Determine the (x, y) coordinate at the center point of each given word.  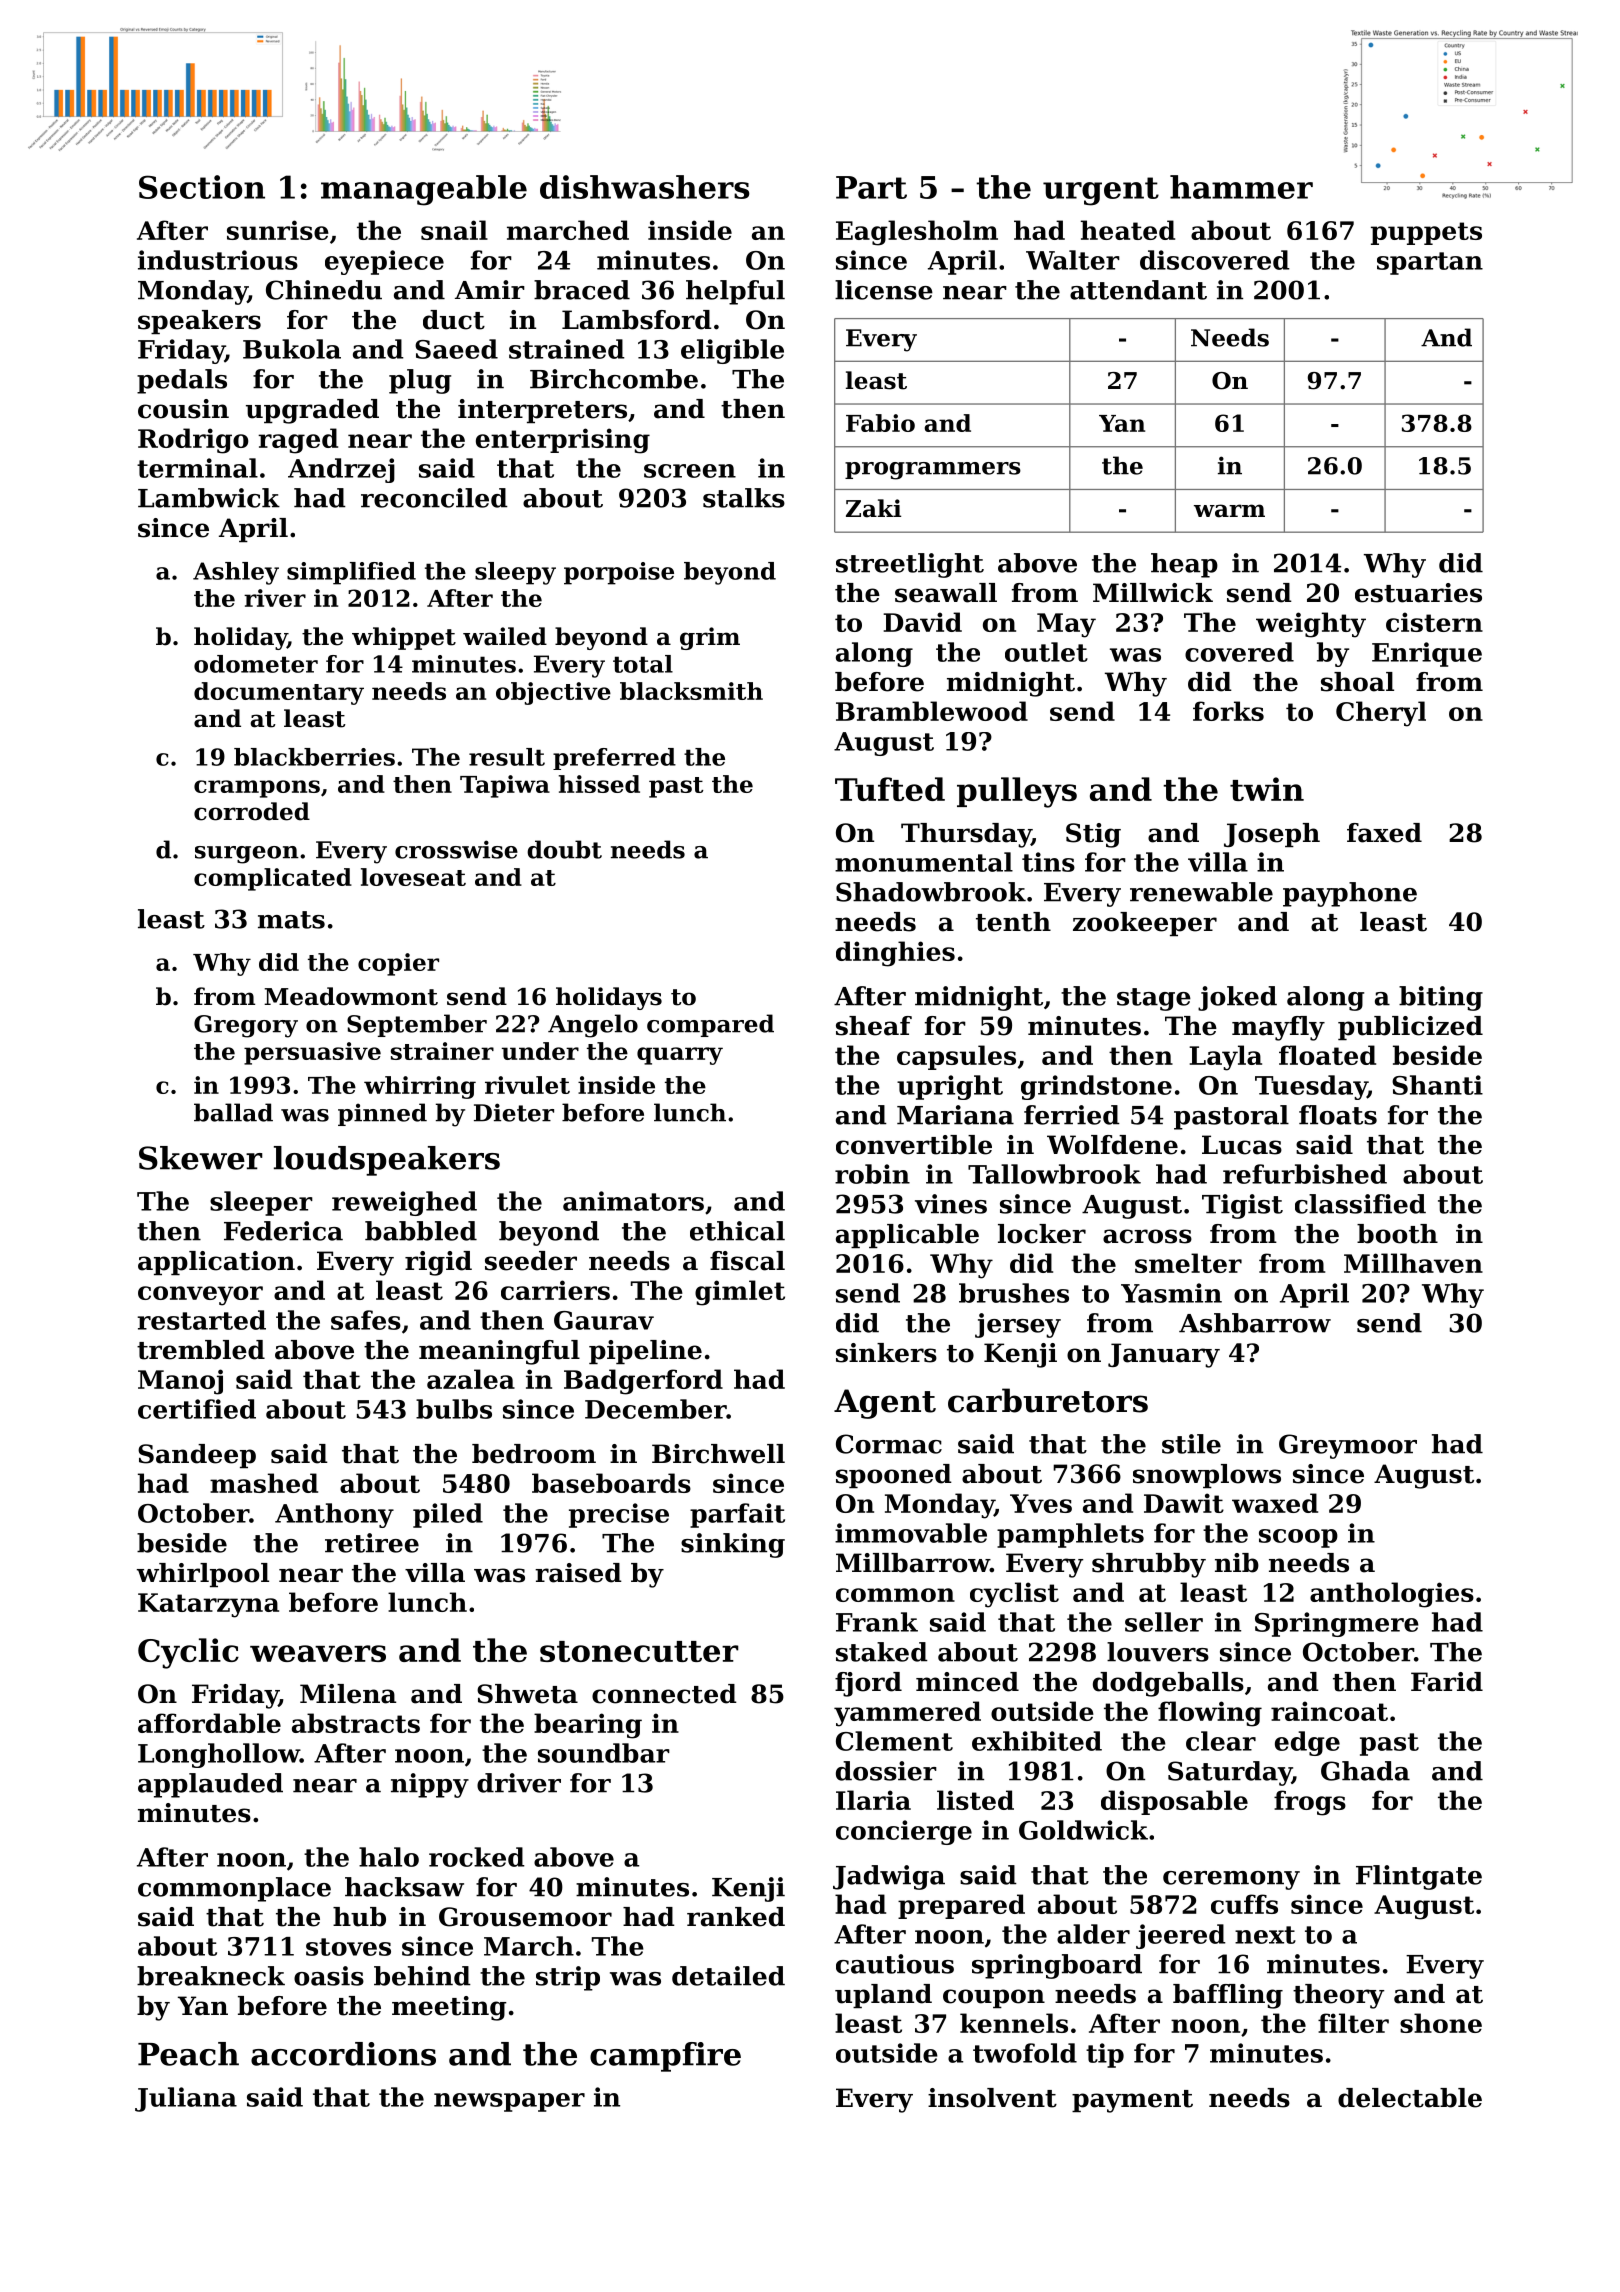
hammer (1241, 187)
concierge (904, 1832)
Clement (894, 1741)
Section (202, 187)
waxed (1275, 1503)
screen (690, 471)
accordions (343, 2054)
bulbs (454, 1409)
